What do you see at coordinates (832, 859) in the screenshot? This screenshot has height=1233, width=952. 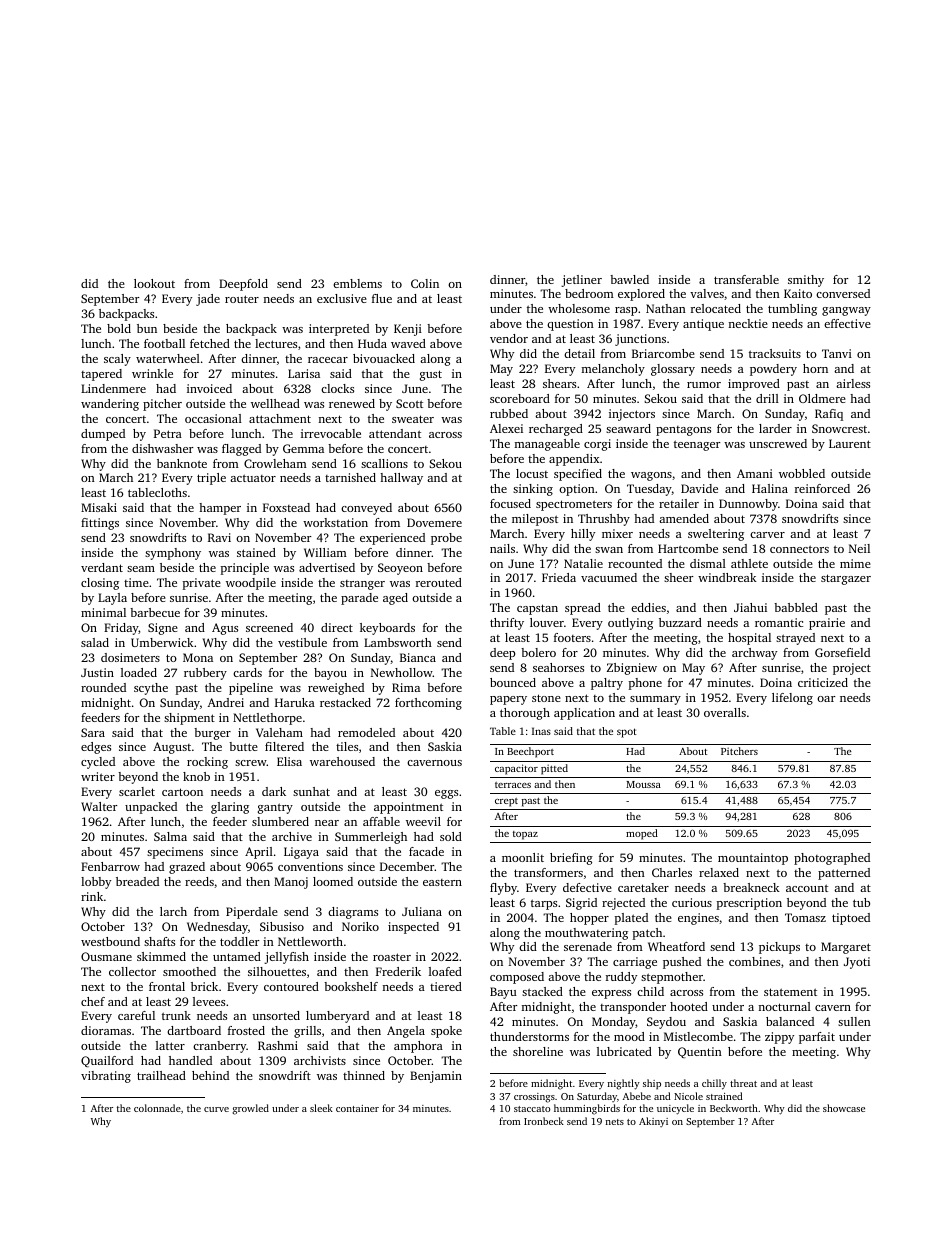 I see `photographed` at bounding box center [832, 859].
